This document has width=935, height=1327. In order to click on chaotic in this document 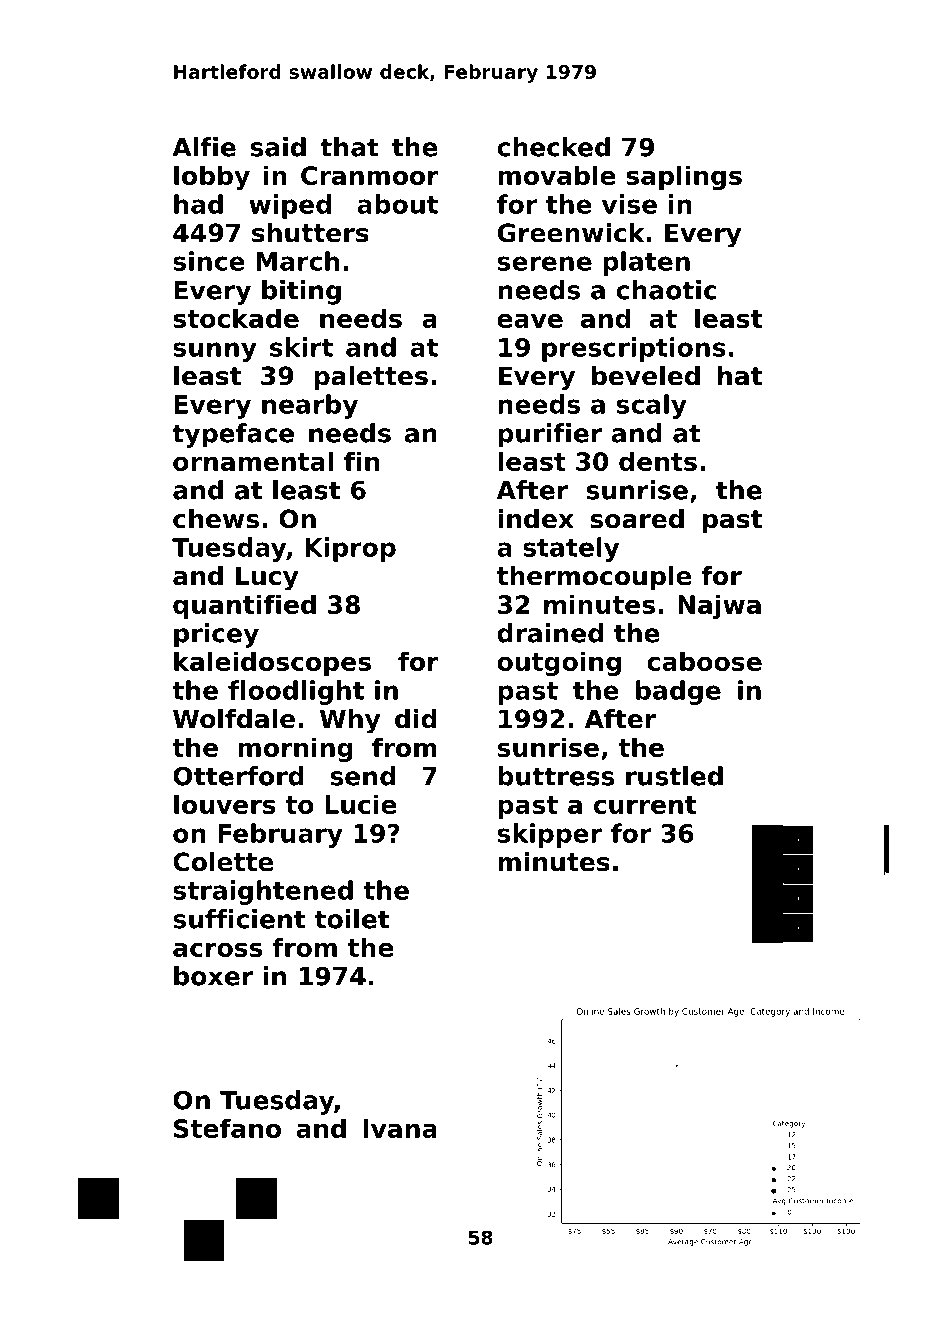, I will do `click(666, 290)`.
